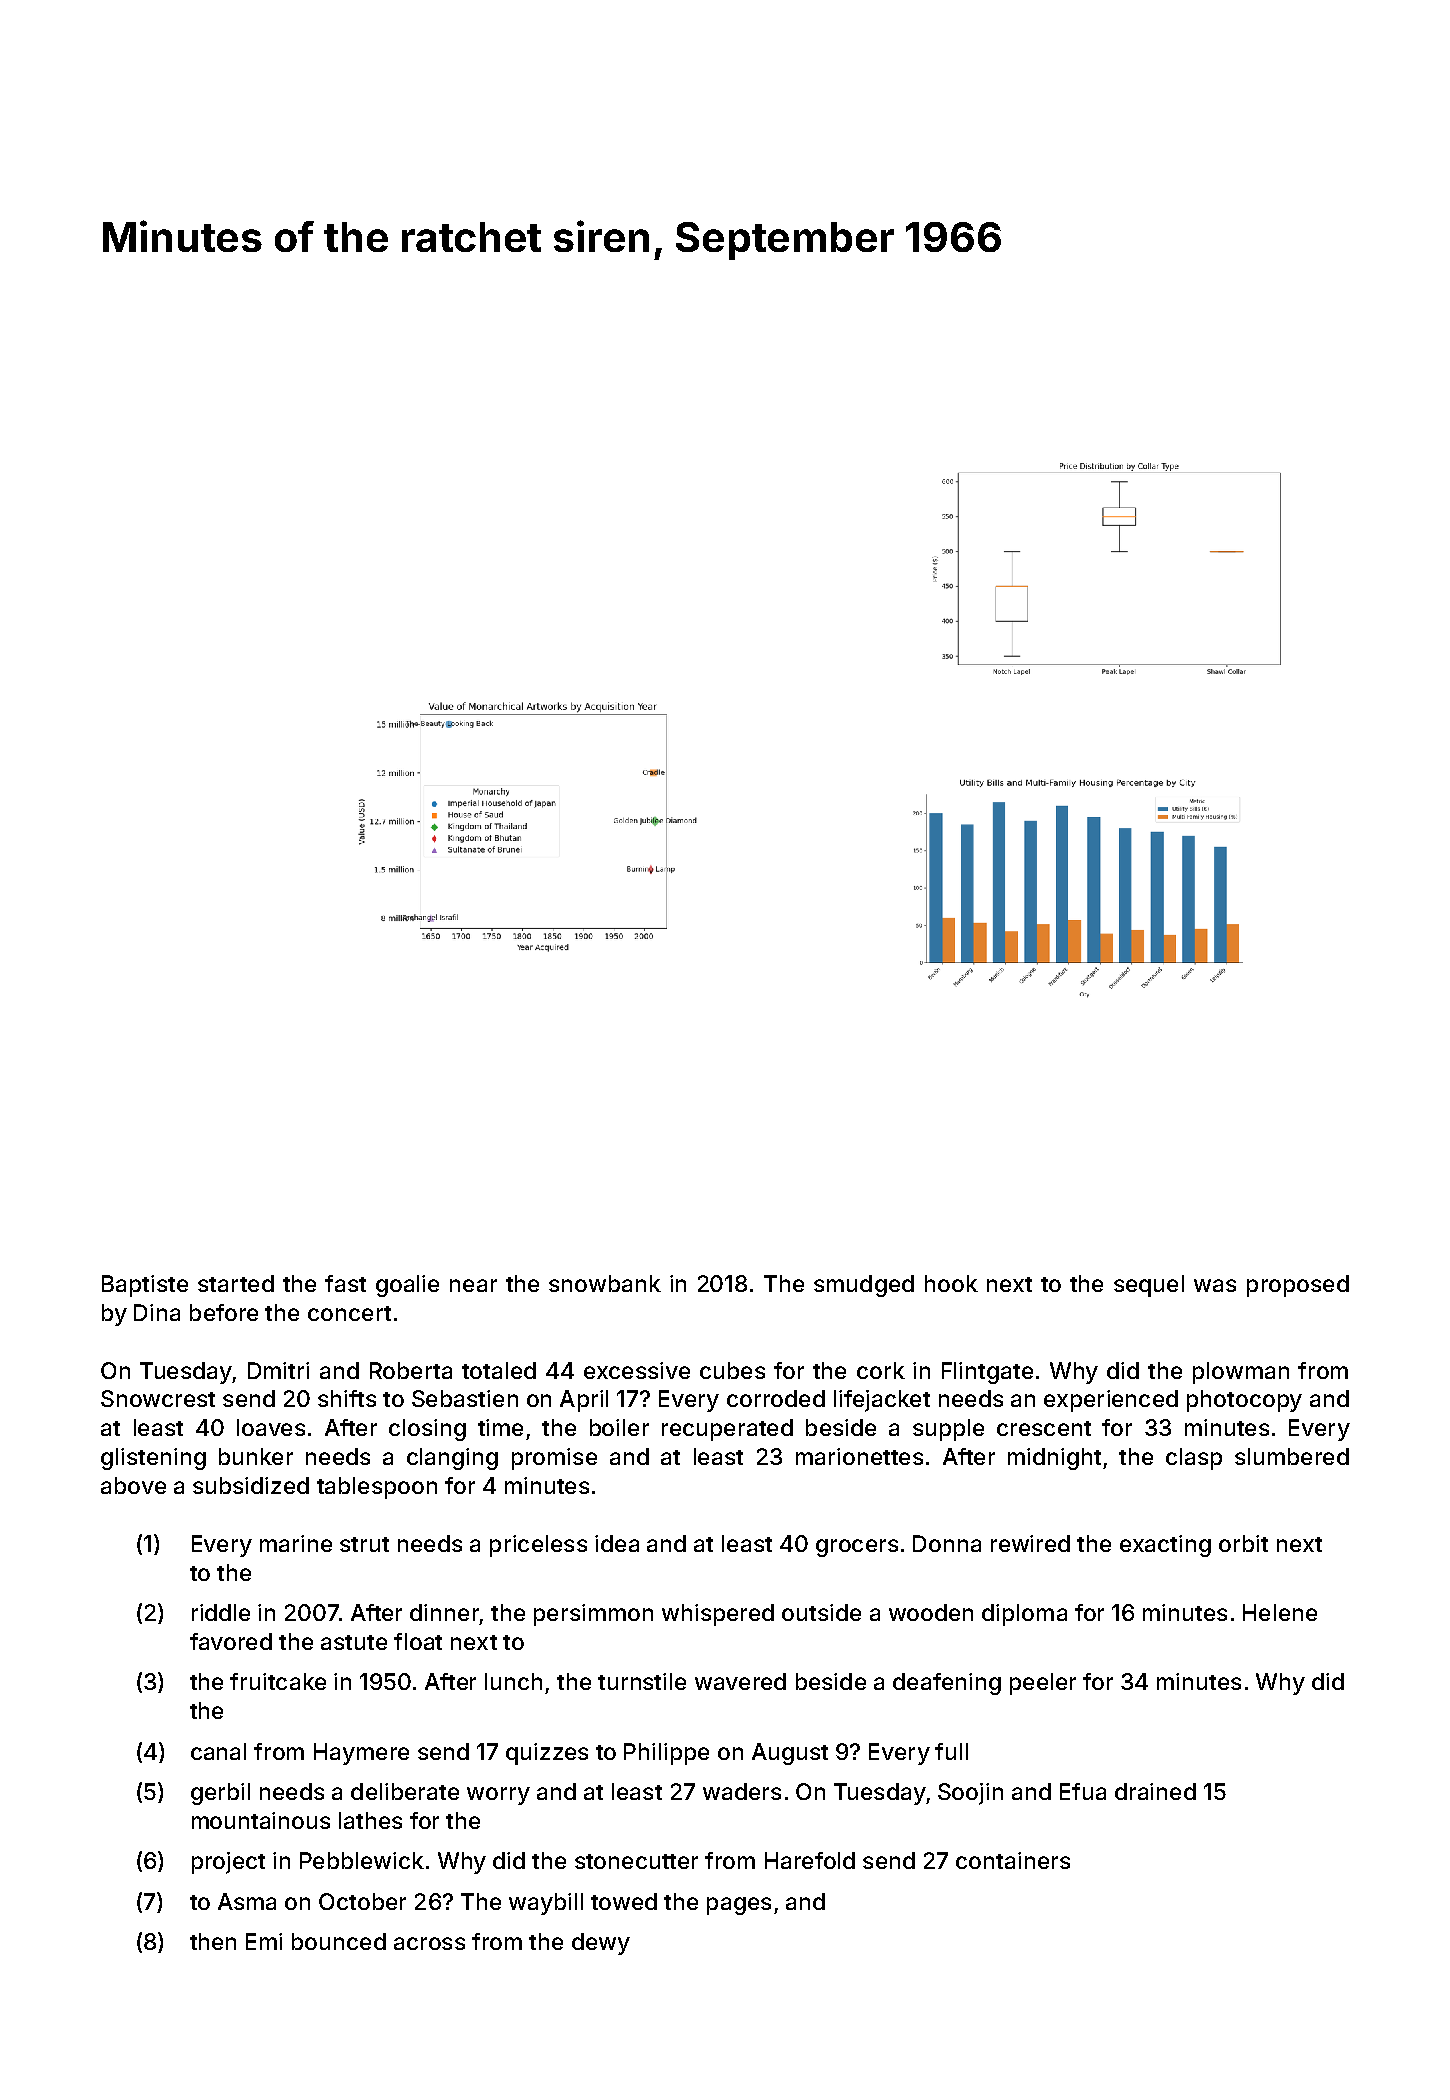  Describe the element at coordinates (740, 1681) in the screenshot. I see `wavered` at that location.
